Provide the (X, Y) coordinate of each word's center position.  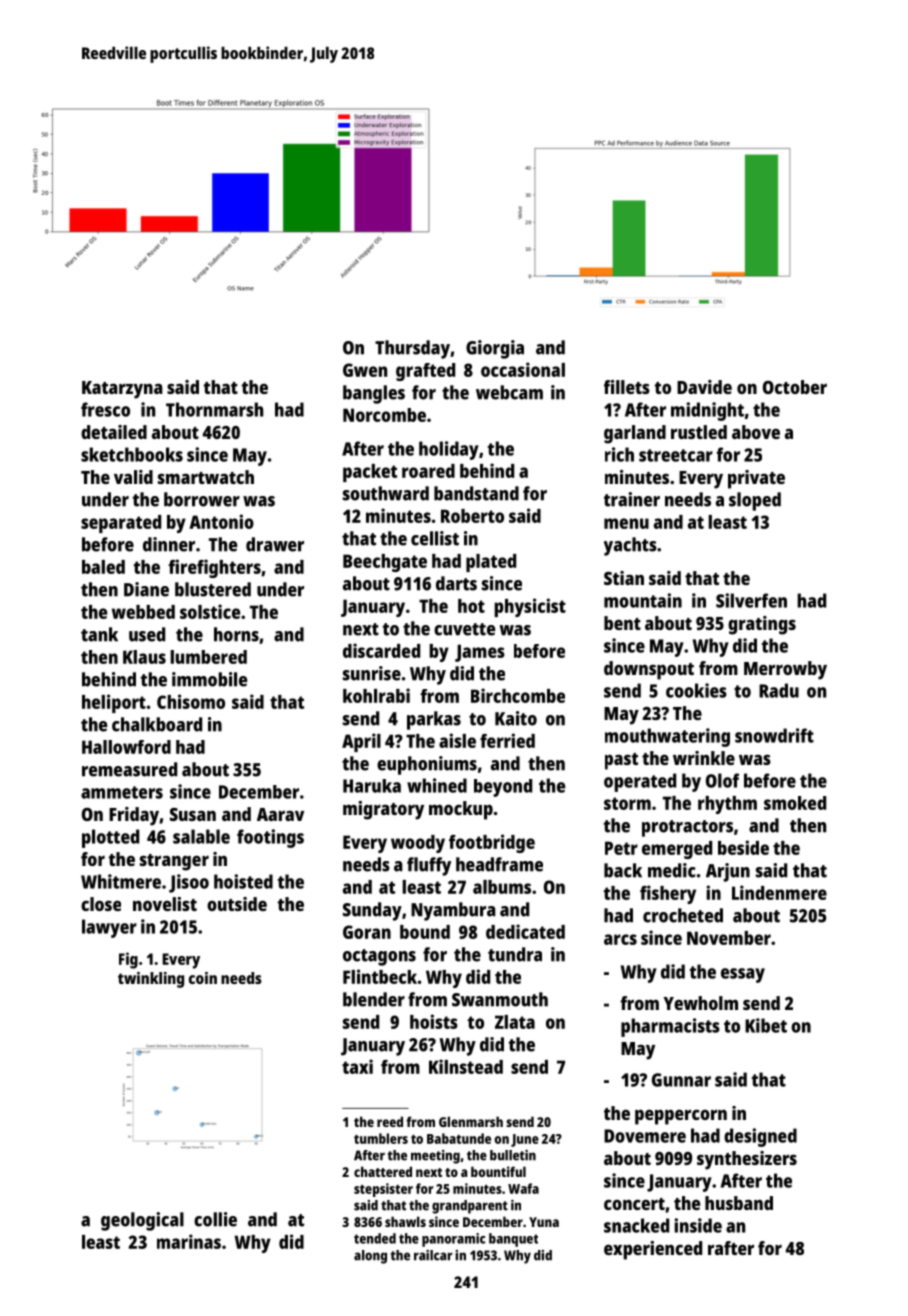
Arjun (728, 872)
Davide (704, 387)
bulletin (513, 1155)
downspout (649, 670)
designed (760, 1137)
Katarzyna (122, 390)
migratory (383, 810)
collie (215, 1219)
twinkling (151, 980)
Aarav (280, 814)
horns (236, 634)
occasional (523, 369)
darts (456, 583)
